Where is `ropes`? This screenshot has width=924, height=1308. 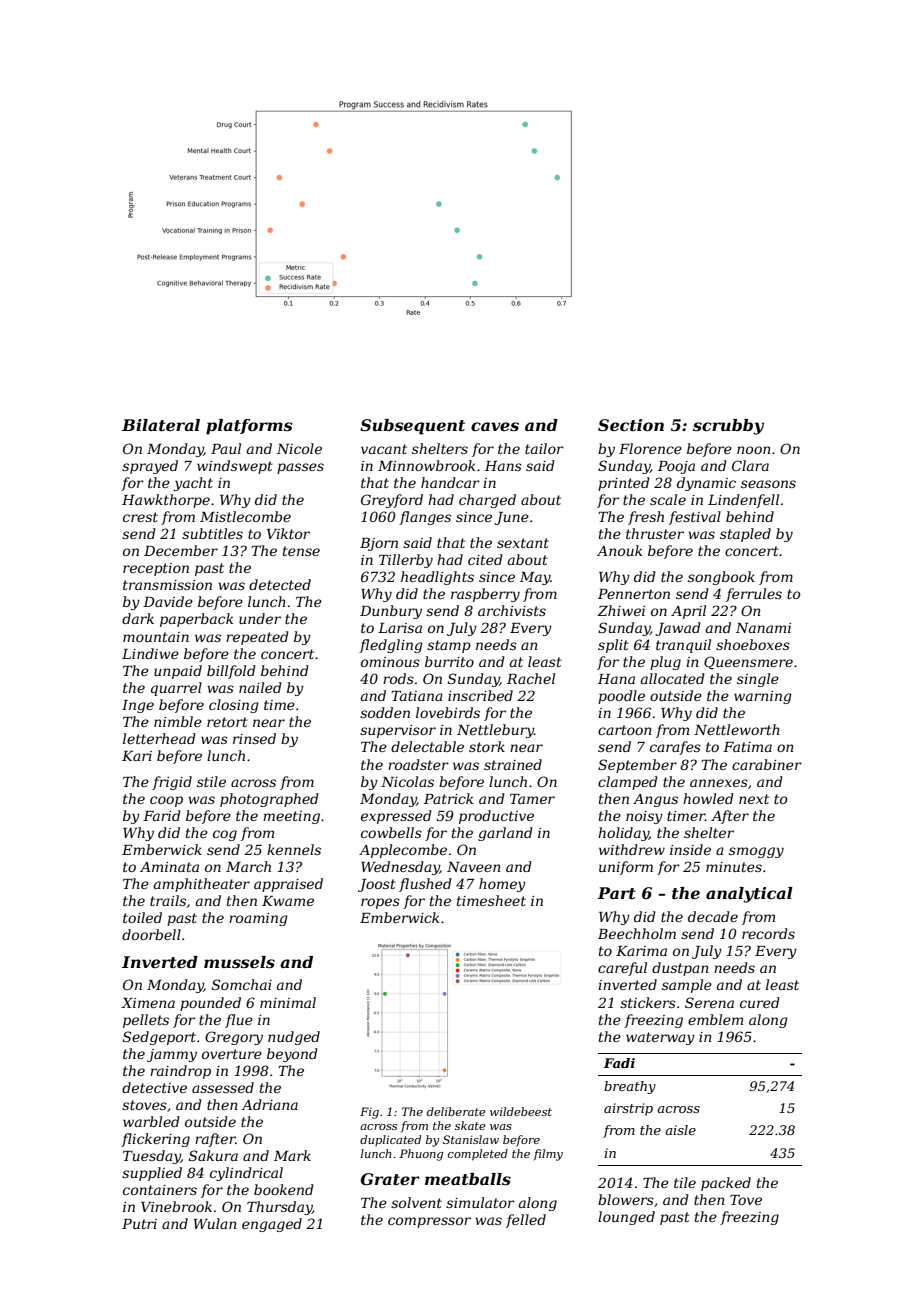
ropes is located at coordinates (380, 903).
